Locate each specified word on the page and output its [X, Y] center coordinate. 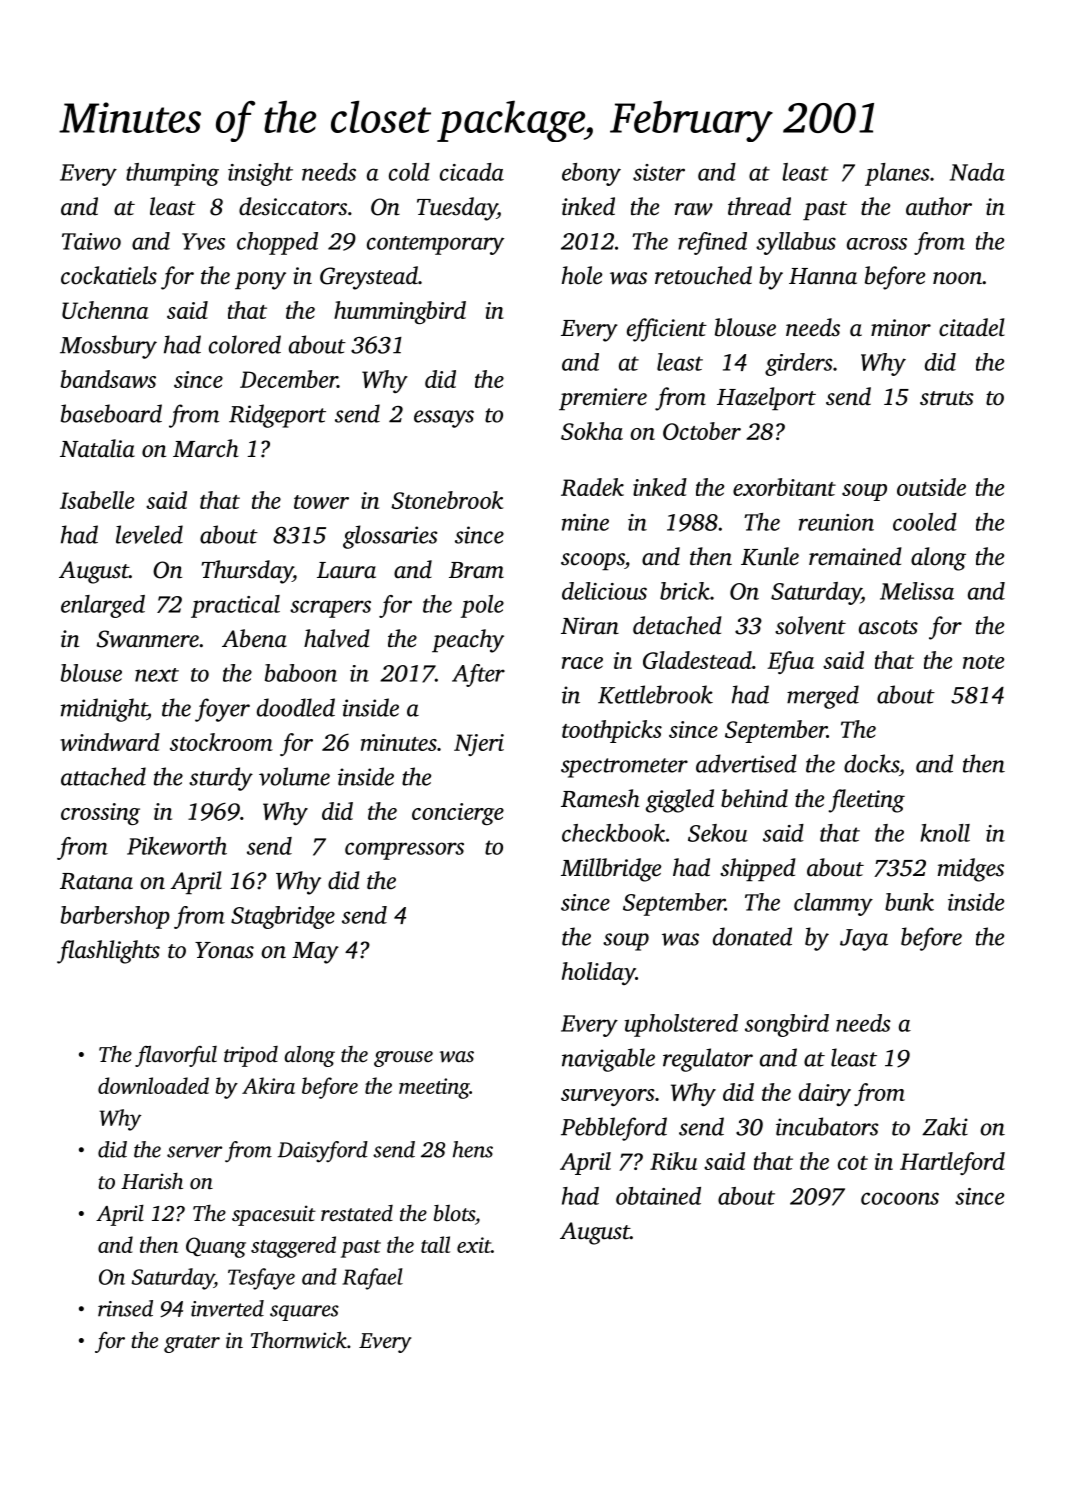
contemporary [435, 245]
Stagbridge [283, 917]
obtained [658, 1196]
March [206, 448]
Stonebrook [447, 500]
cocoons [900, 1198]
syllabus [796, 243]
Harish [152, 1181]
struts [947, 398]
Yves [203, 241]
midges [971, 870]
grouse [403, 1059]
